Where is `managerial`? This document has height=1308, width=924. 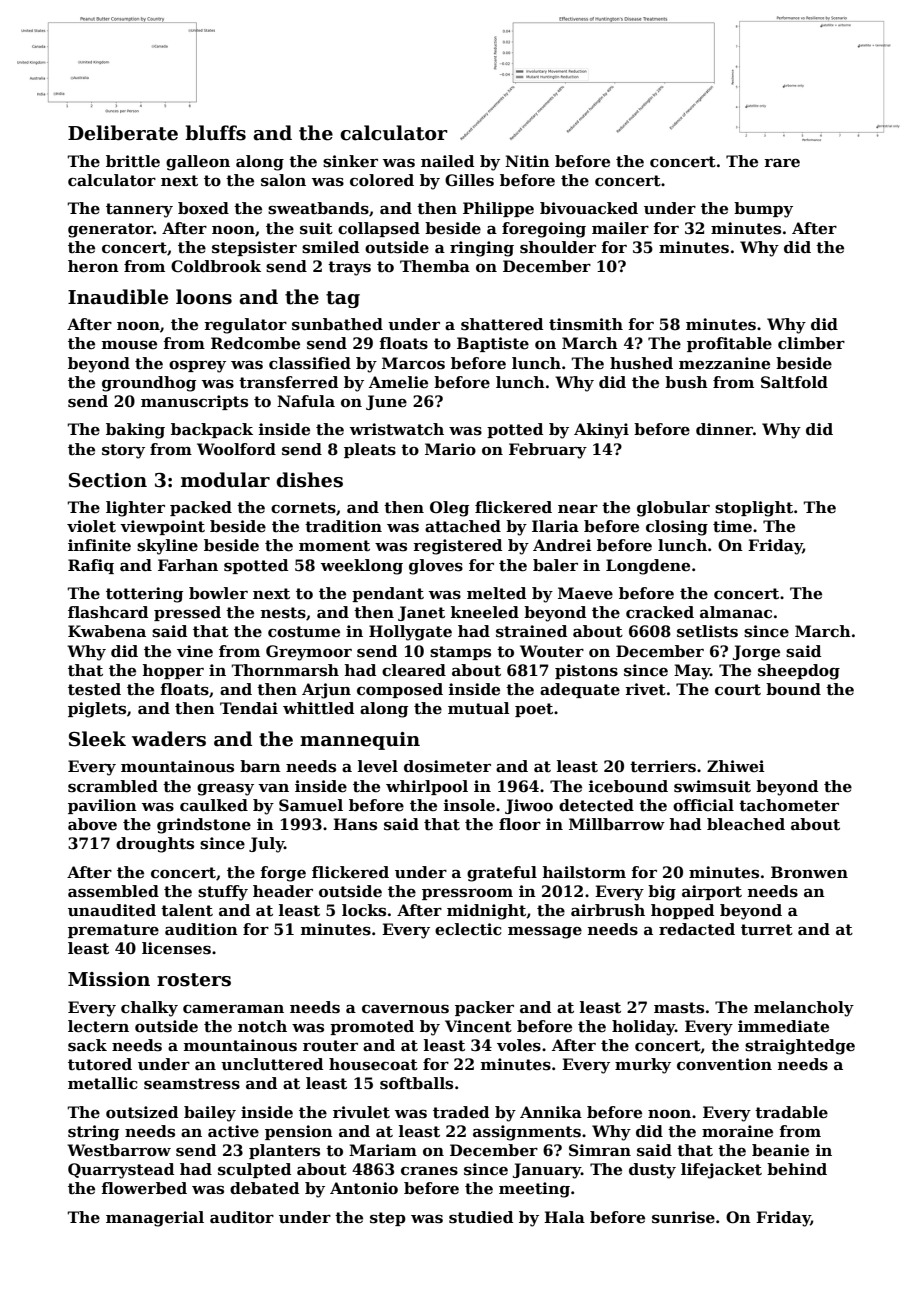
managerial is located at coordinates (155, 1219).
